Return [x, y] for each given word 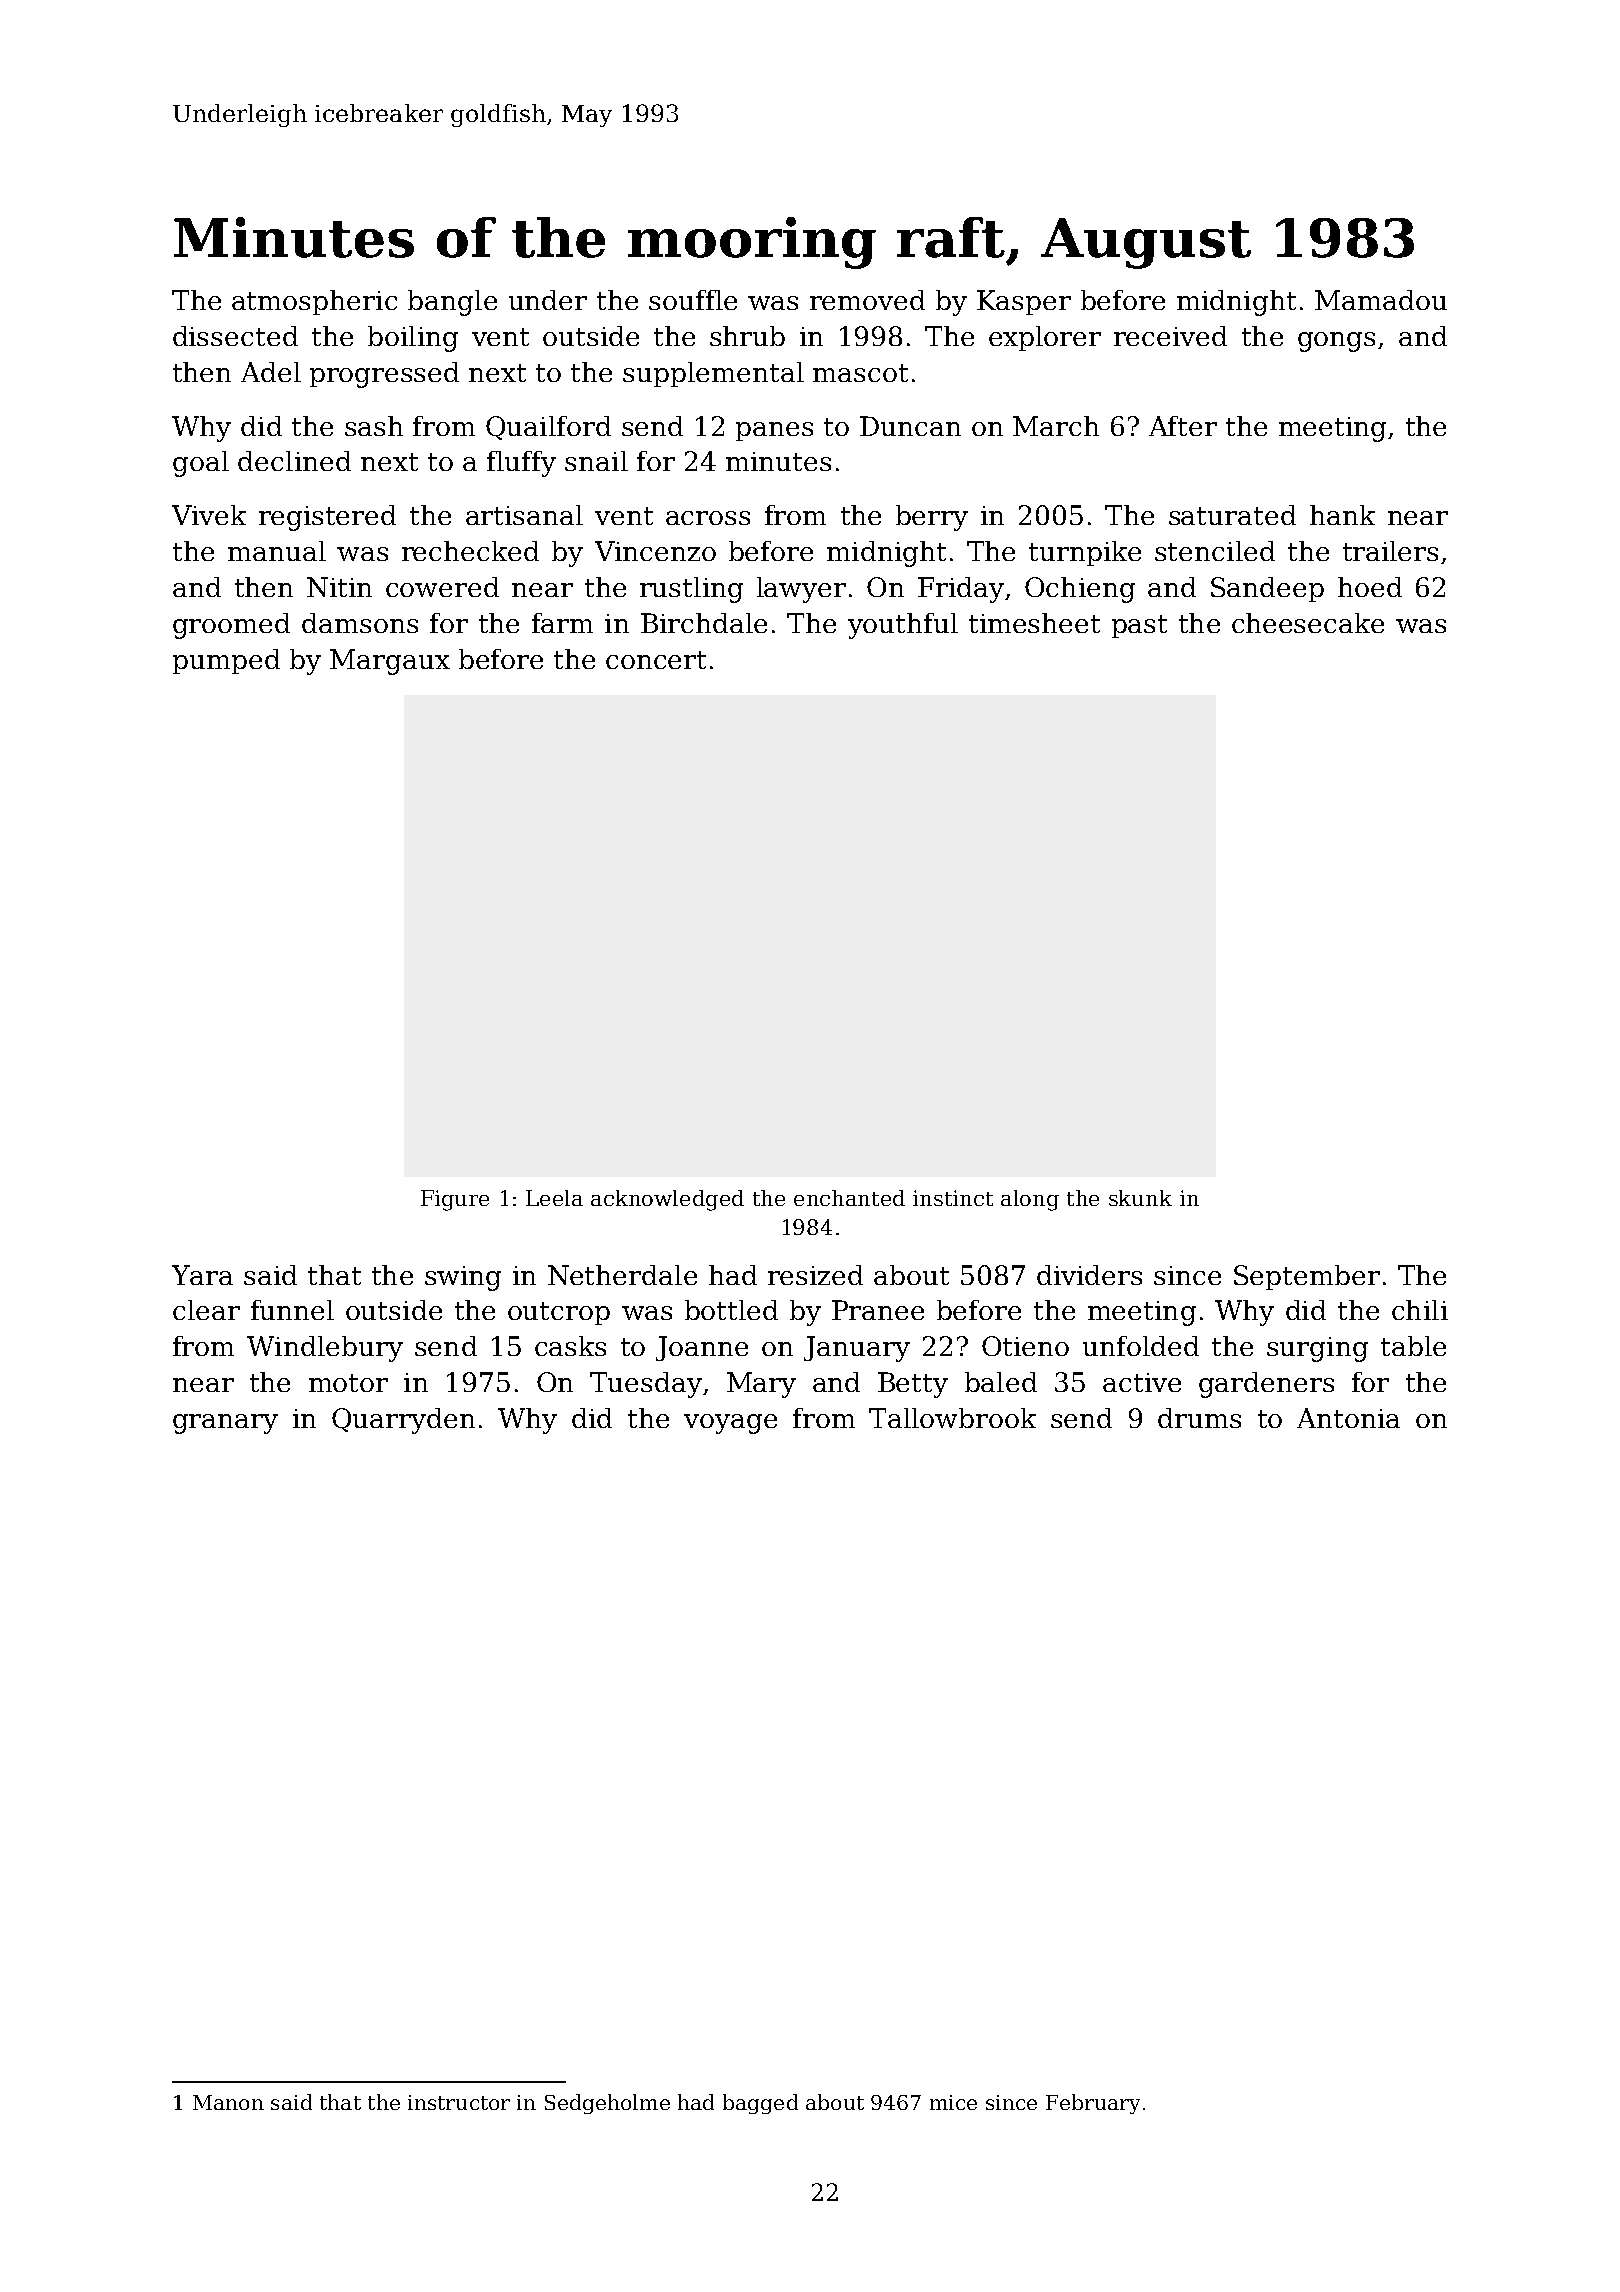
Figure [455, 1200]
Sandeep [1267, 589]
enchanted [849, 1198]
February [1093, 2104]
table [1413, 1346]
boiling [413, 339]
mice [953, 2102]
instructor [459, 2102]
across [708, 518]
